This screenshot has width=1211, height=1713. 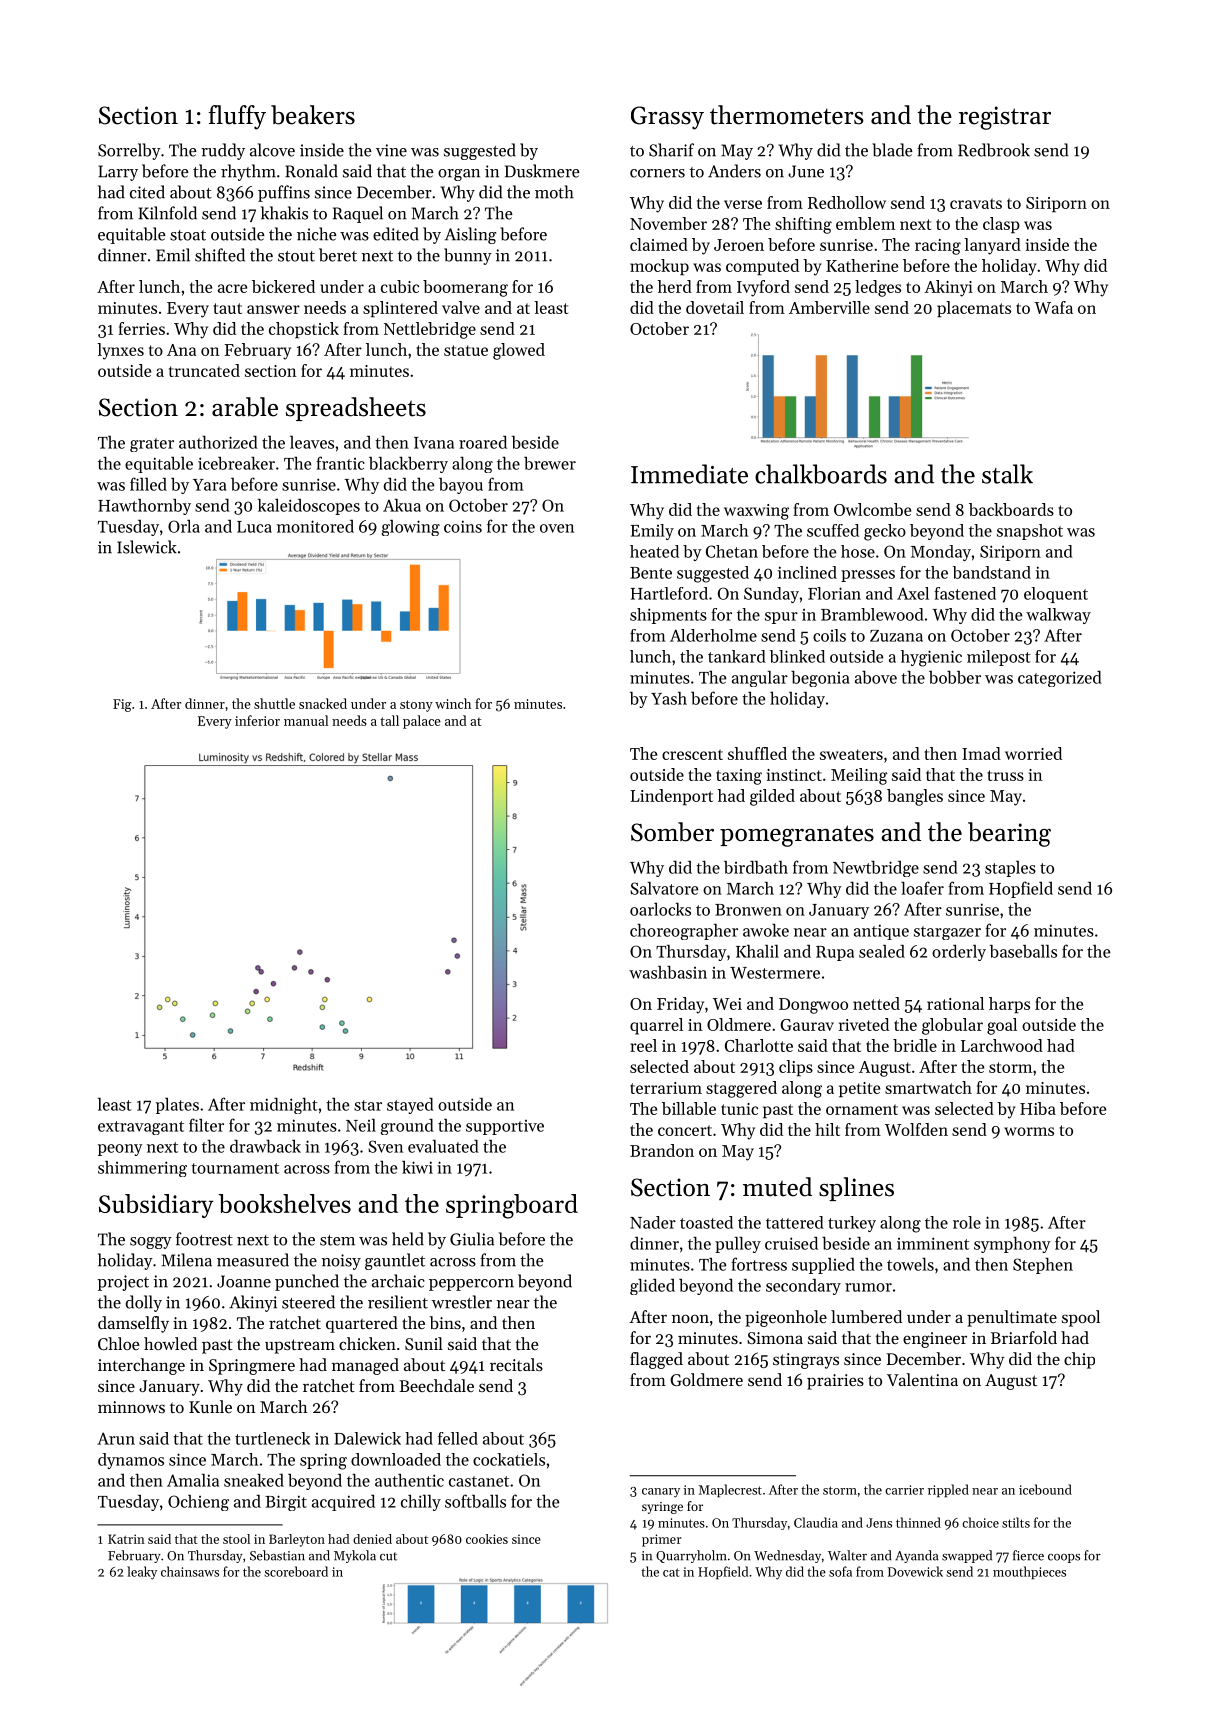 What do you see at coordinates (129, 151) in the screenshot?
I see `Sorrelby` at bounding box center [129, 151].
